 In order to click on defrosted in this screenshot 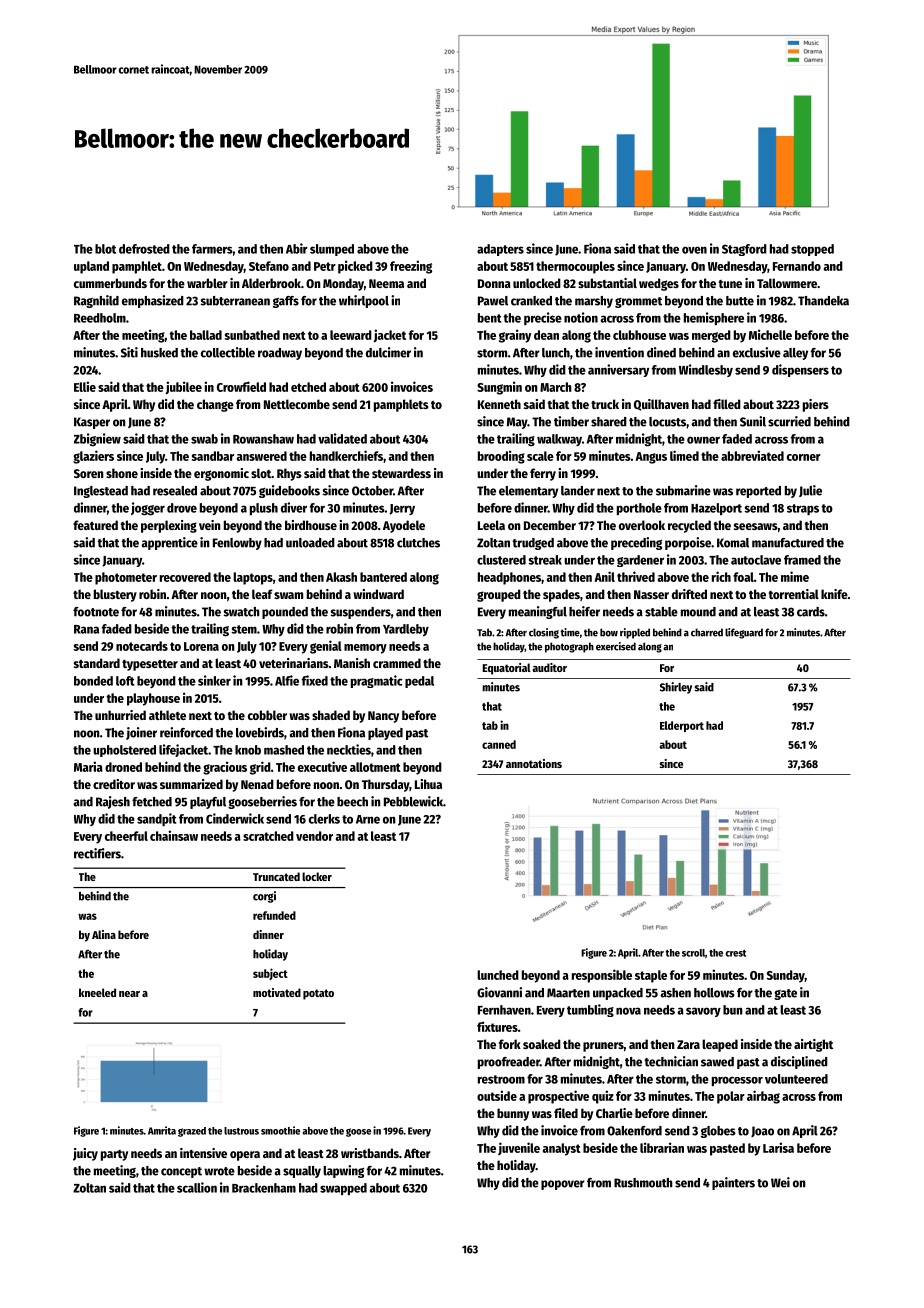, I will do `click(144, 249)`.
